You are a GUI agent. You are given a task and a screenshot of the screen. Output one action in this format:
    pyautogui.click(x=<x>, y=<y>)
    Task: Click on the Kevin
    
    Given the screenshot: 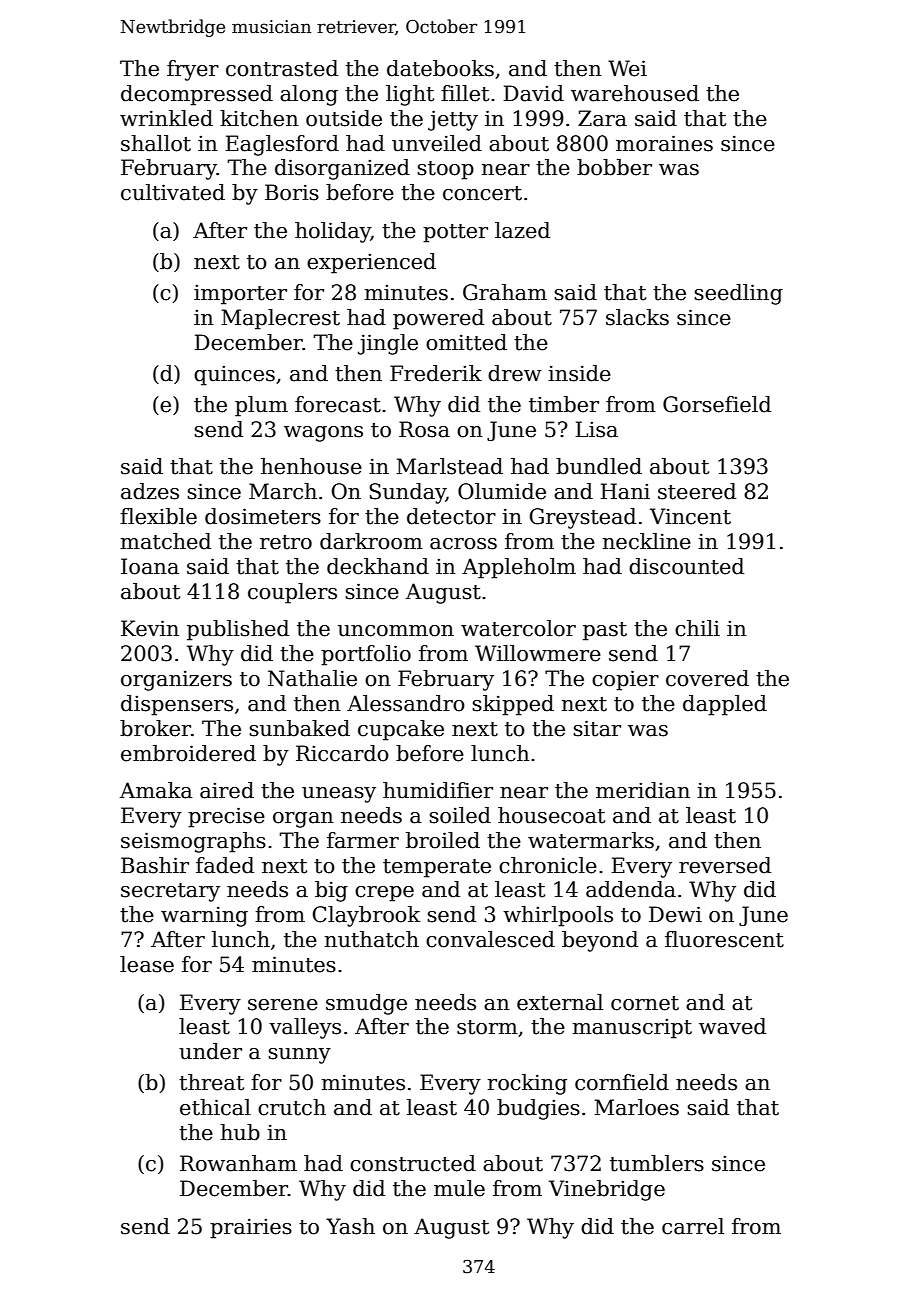 What is the action you would take?
    pyautogui.click(x=150, y=628)
